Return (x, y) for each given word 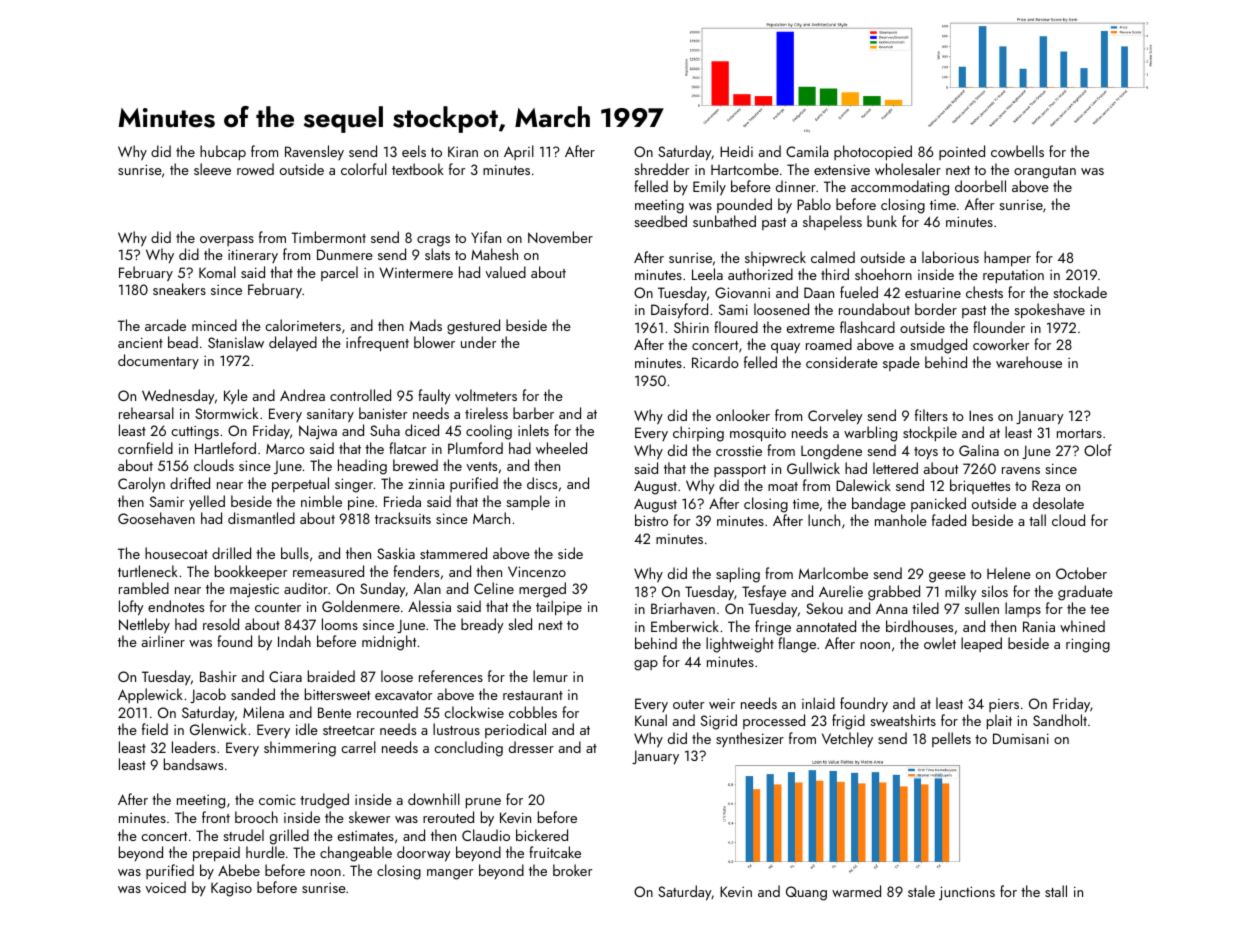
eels (414, 151)
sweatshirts (903, 720)
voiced (165, 887)
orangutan (1045, 172)
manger (450, 874)
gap (646, 665)
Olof (1098, 450)
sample (528, 502)
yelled (207, 503)
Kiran (463, 151)
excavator (403, 695)
